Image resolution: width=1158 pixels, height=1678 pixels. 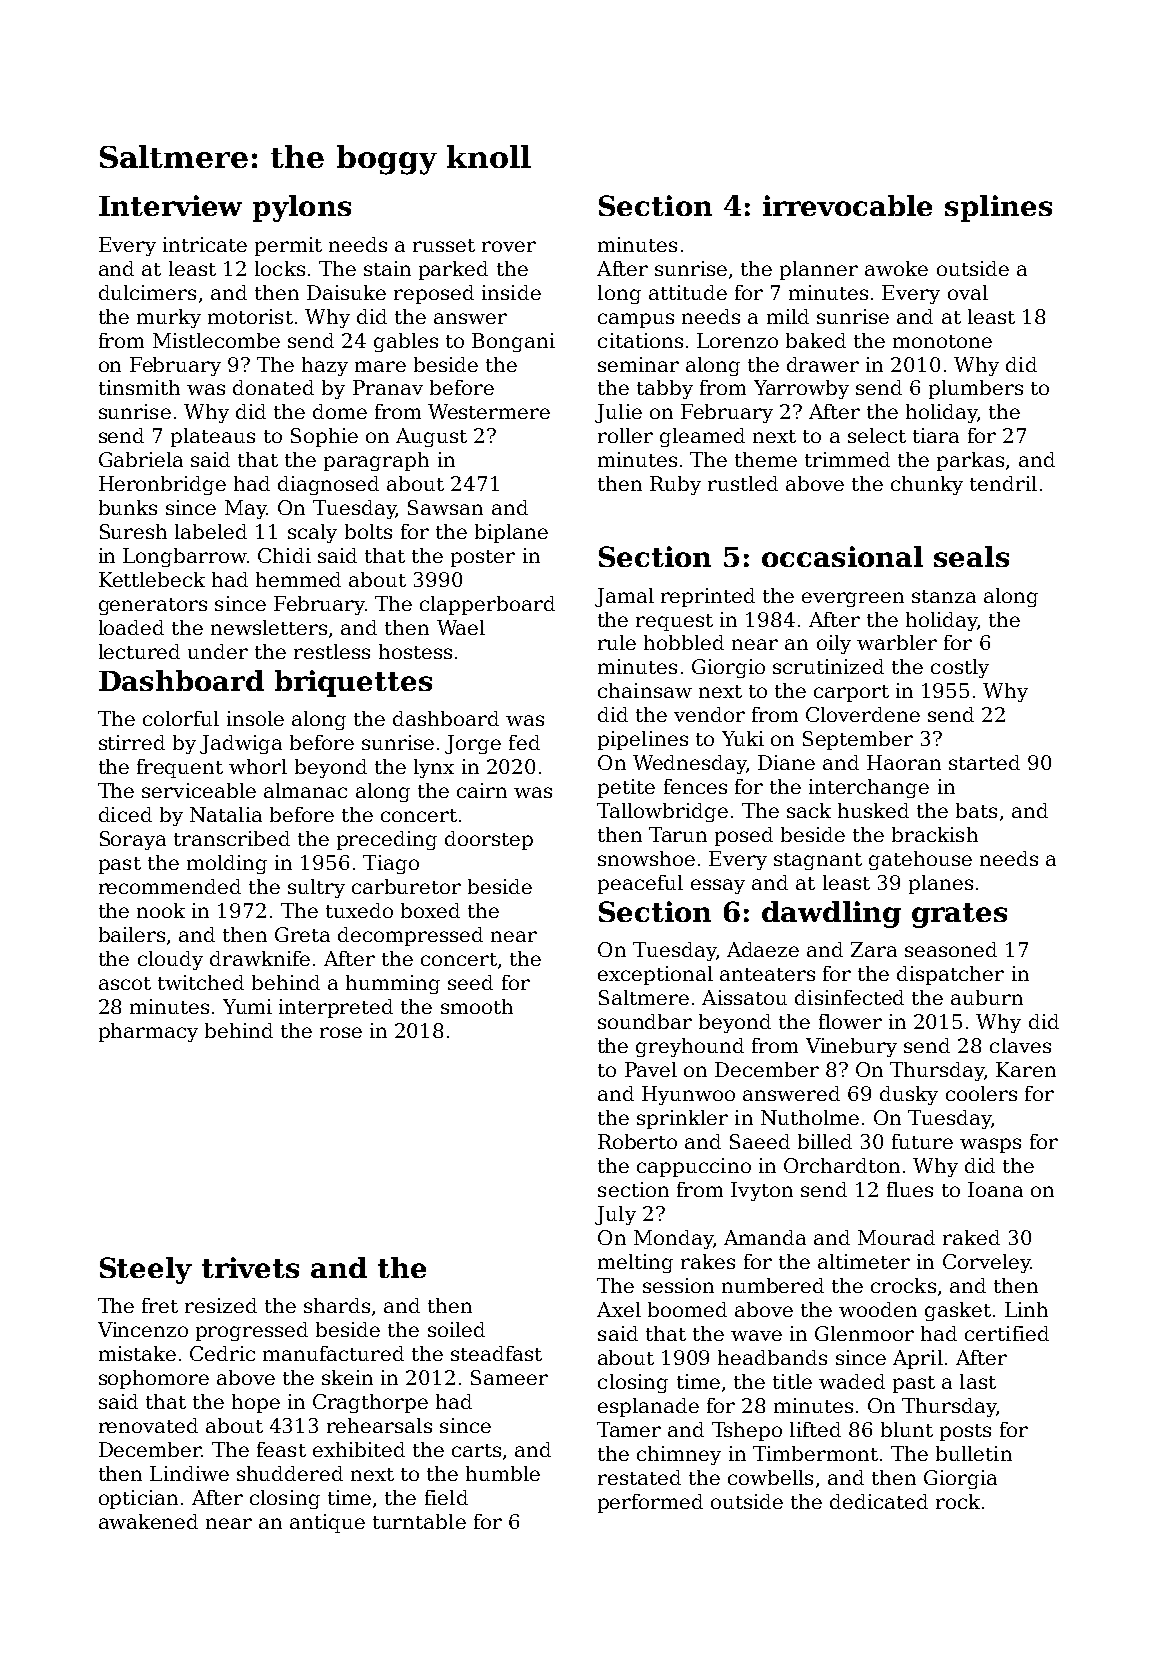 I want to click on pylons, so click(x=302, y=208).
